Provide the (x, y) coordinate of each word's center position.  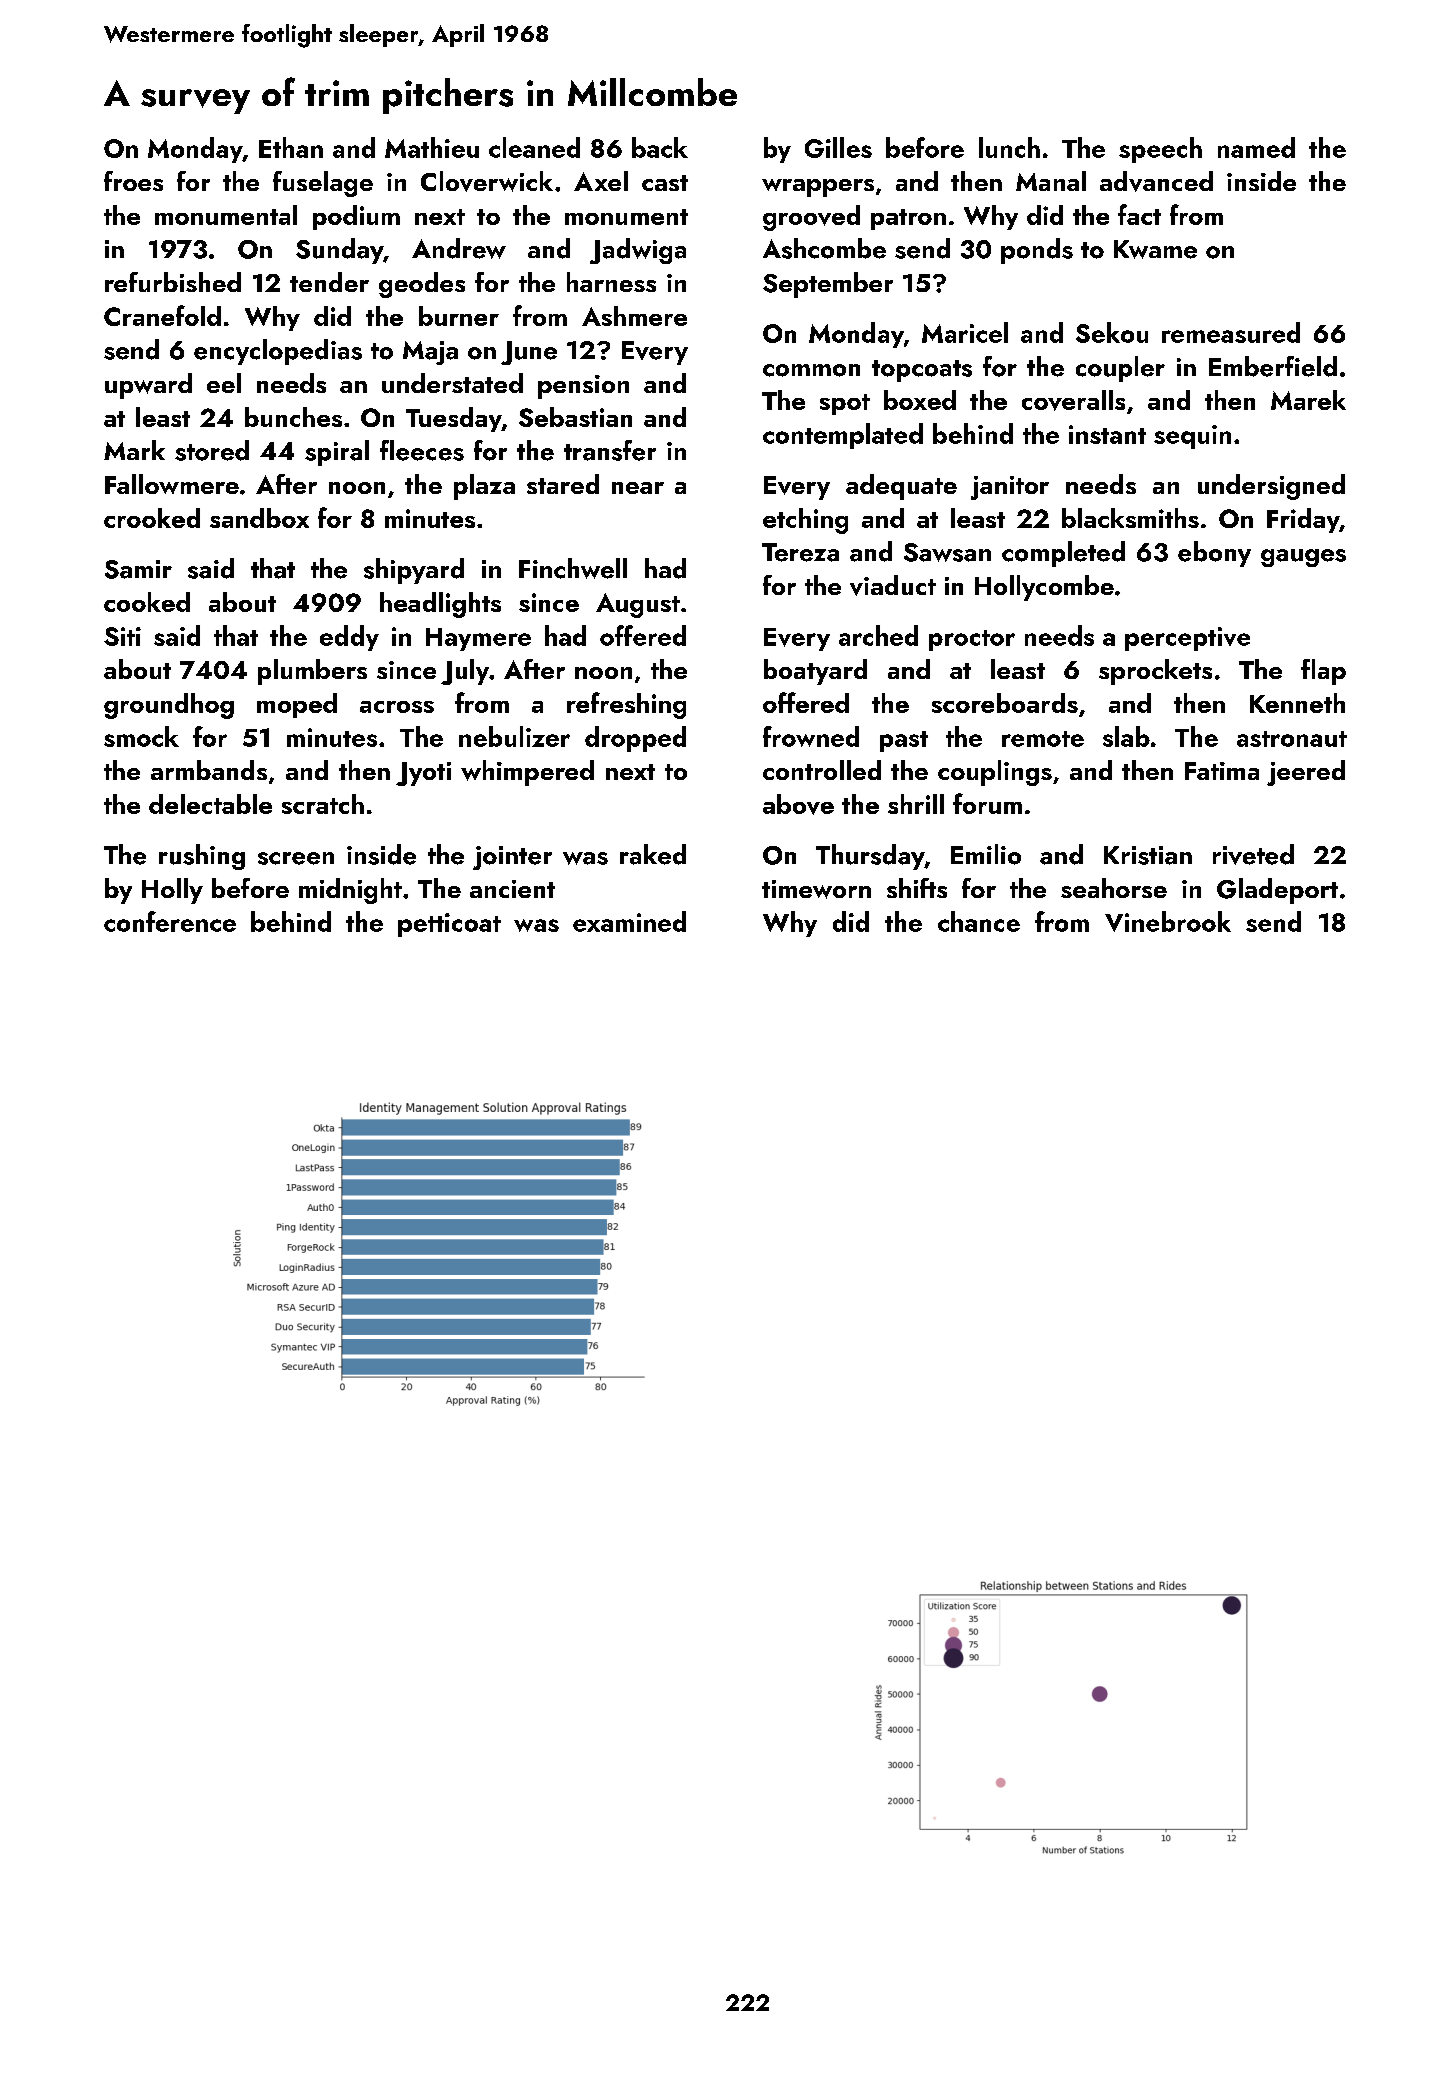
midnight (350, 891)
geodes (422, 285)
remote (1043, 739)
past (904, 741)
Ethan (291, 147)
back (660, 147)
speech (1160, 150)
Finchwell (573, 568)
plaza (484, 487)
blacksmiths (1130, 518)
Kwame (1155, 249)
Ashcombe (824, 248)
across (397, 707)
